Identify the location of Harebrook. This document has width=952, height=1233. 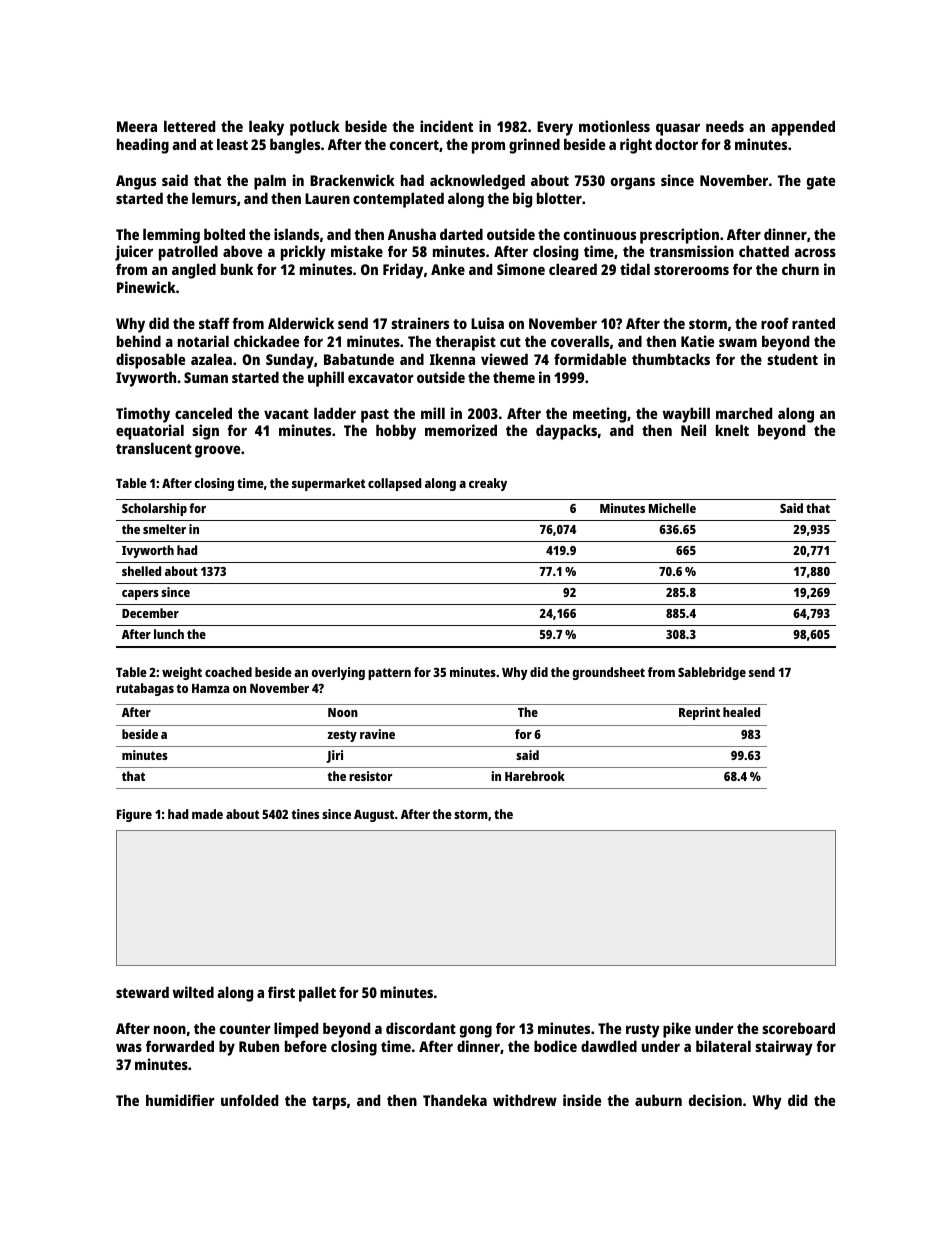
(535, 776).
